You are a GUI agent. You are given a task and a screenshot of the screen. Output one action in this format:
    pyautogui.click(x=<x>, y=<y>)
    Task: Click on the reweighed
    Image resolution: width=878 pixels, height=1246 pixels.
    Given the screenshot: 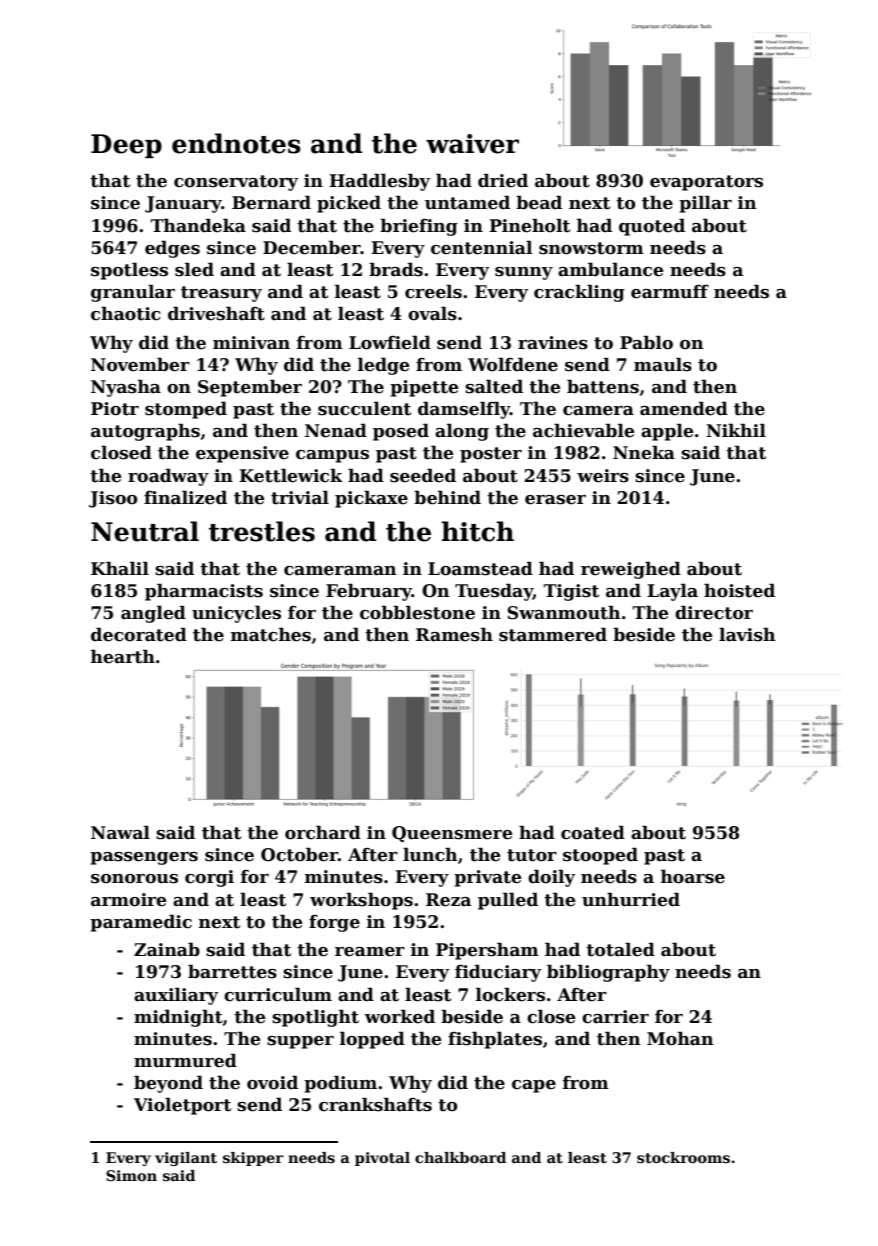 What is the action you would take?
    pyautogui.click(x=631, y=570)
